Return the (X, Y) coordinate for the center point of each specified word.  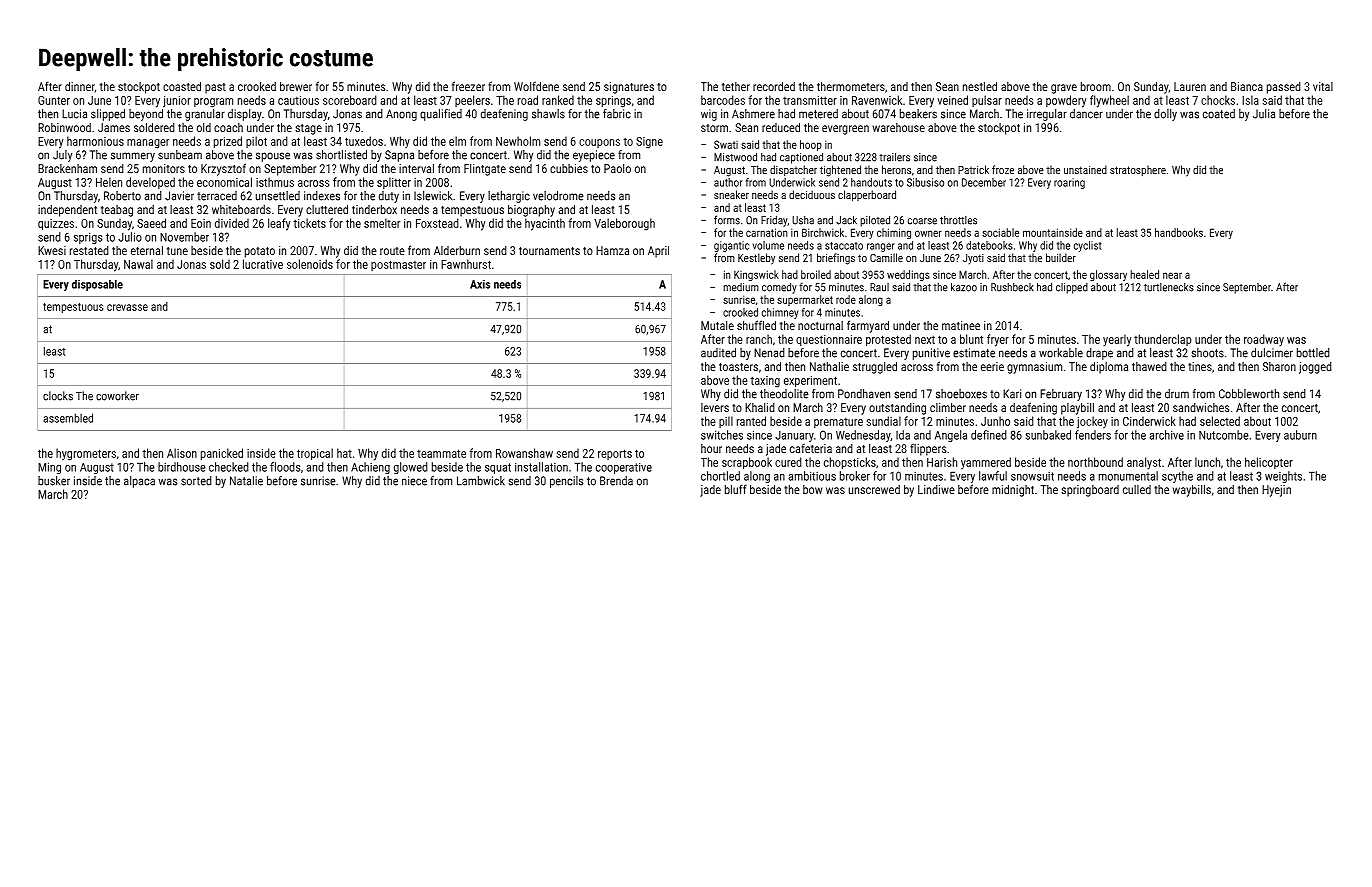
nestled (980, 86)
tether (736, 86)
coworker (117, 396)
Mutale (717, 325)
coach (228, 127)
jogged (1315, 368)
